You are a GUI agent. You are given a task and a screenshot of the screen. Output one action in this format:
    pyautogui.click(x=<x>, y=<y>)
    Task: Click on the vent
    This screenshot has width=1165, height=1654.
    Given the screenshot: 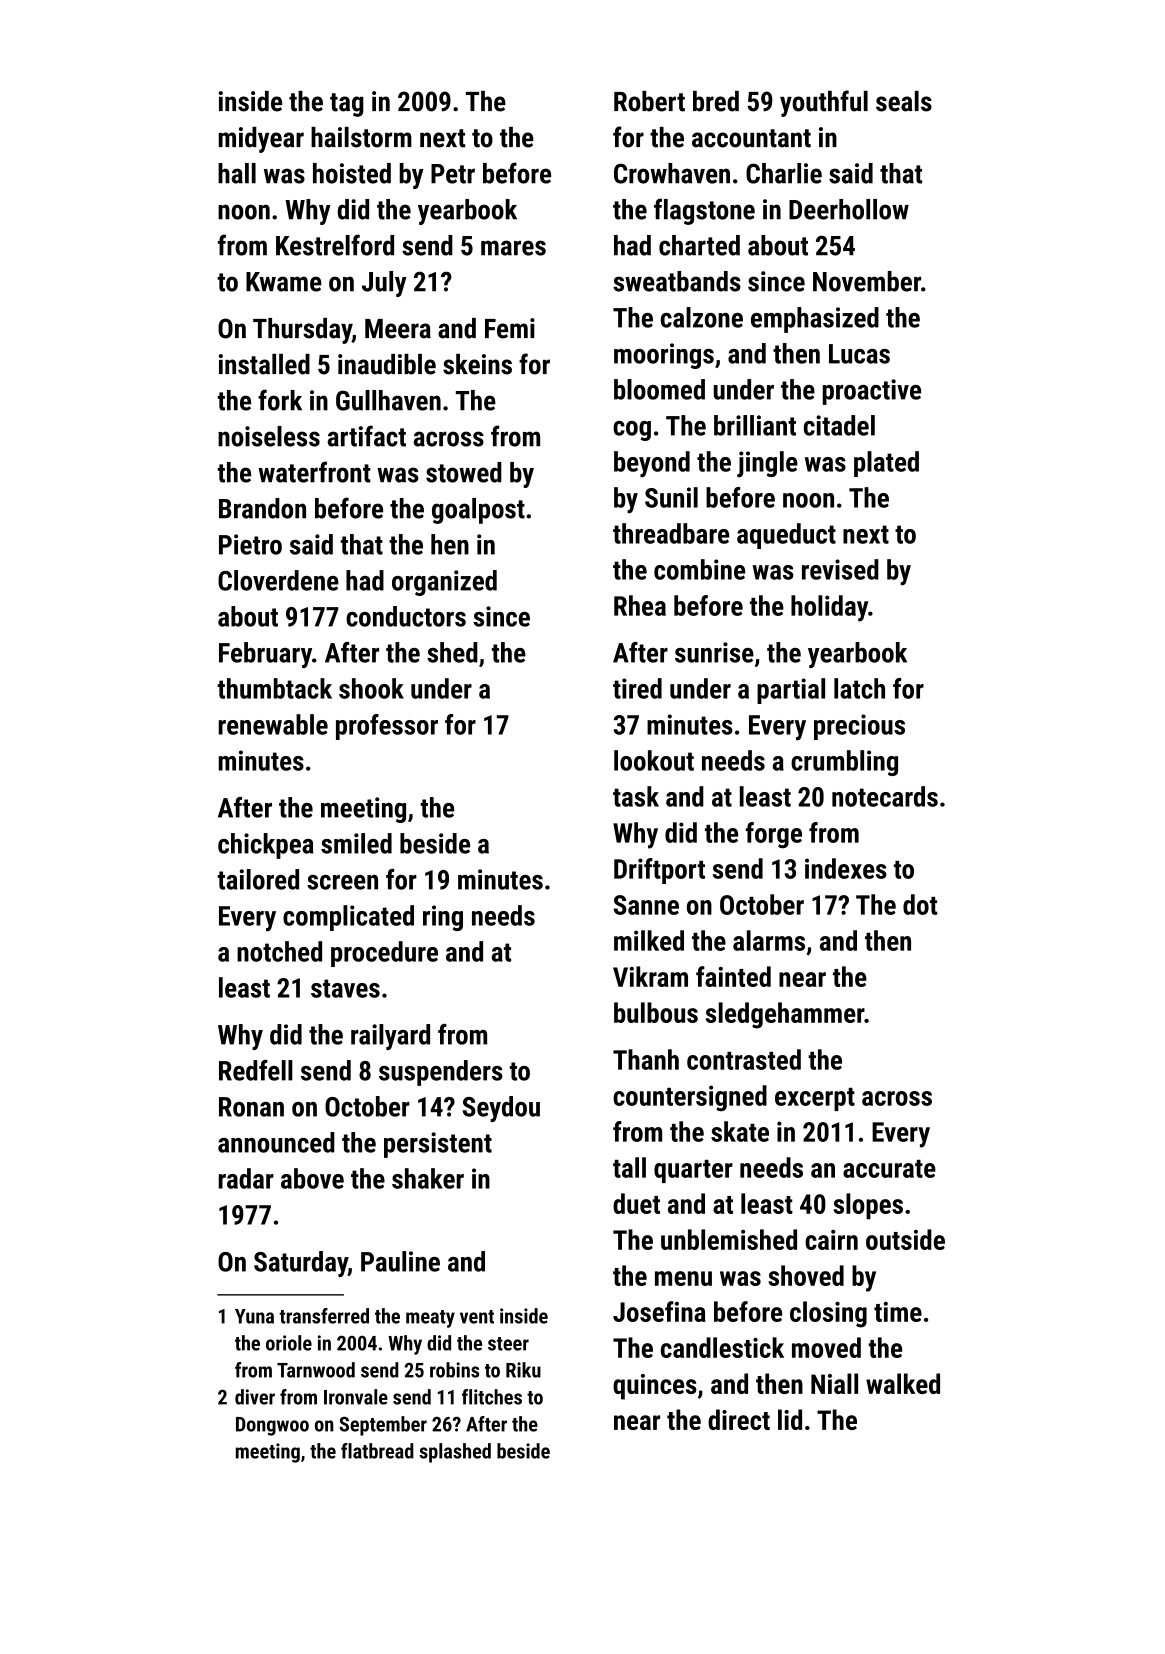 What is the action you would take?
    pyautogui.click(x=477, y=1317)
